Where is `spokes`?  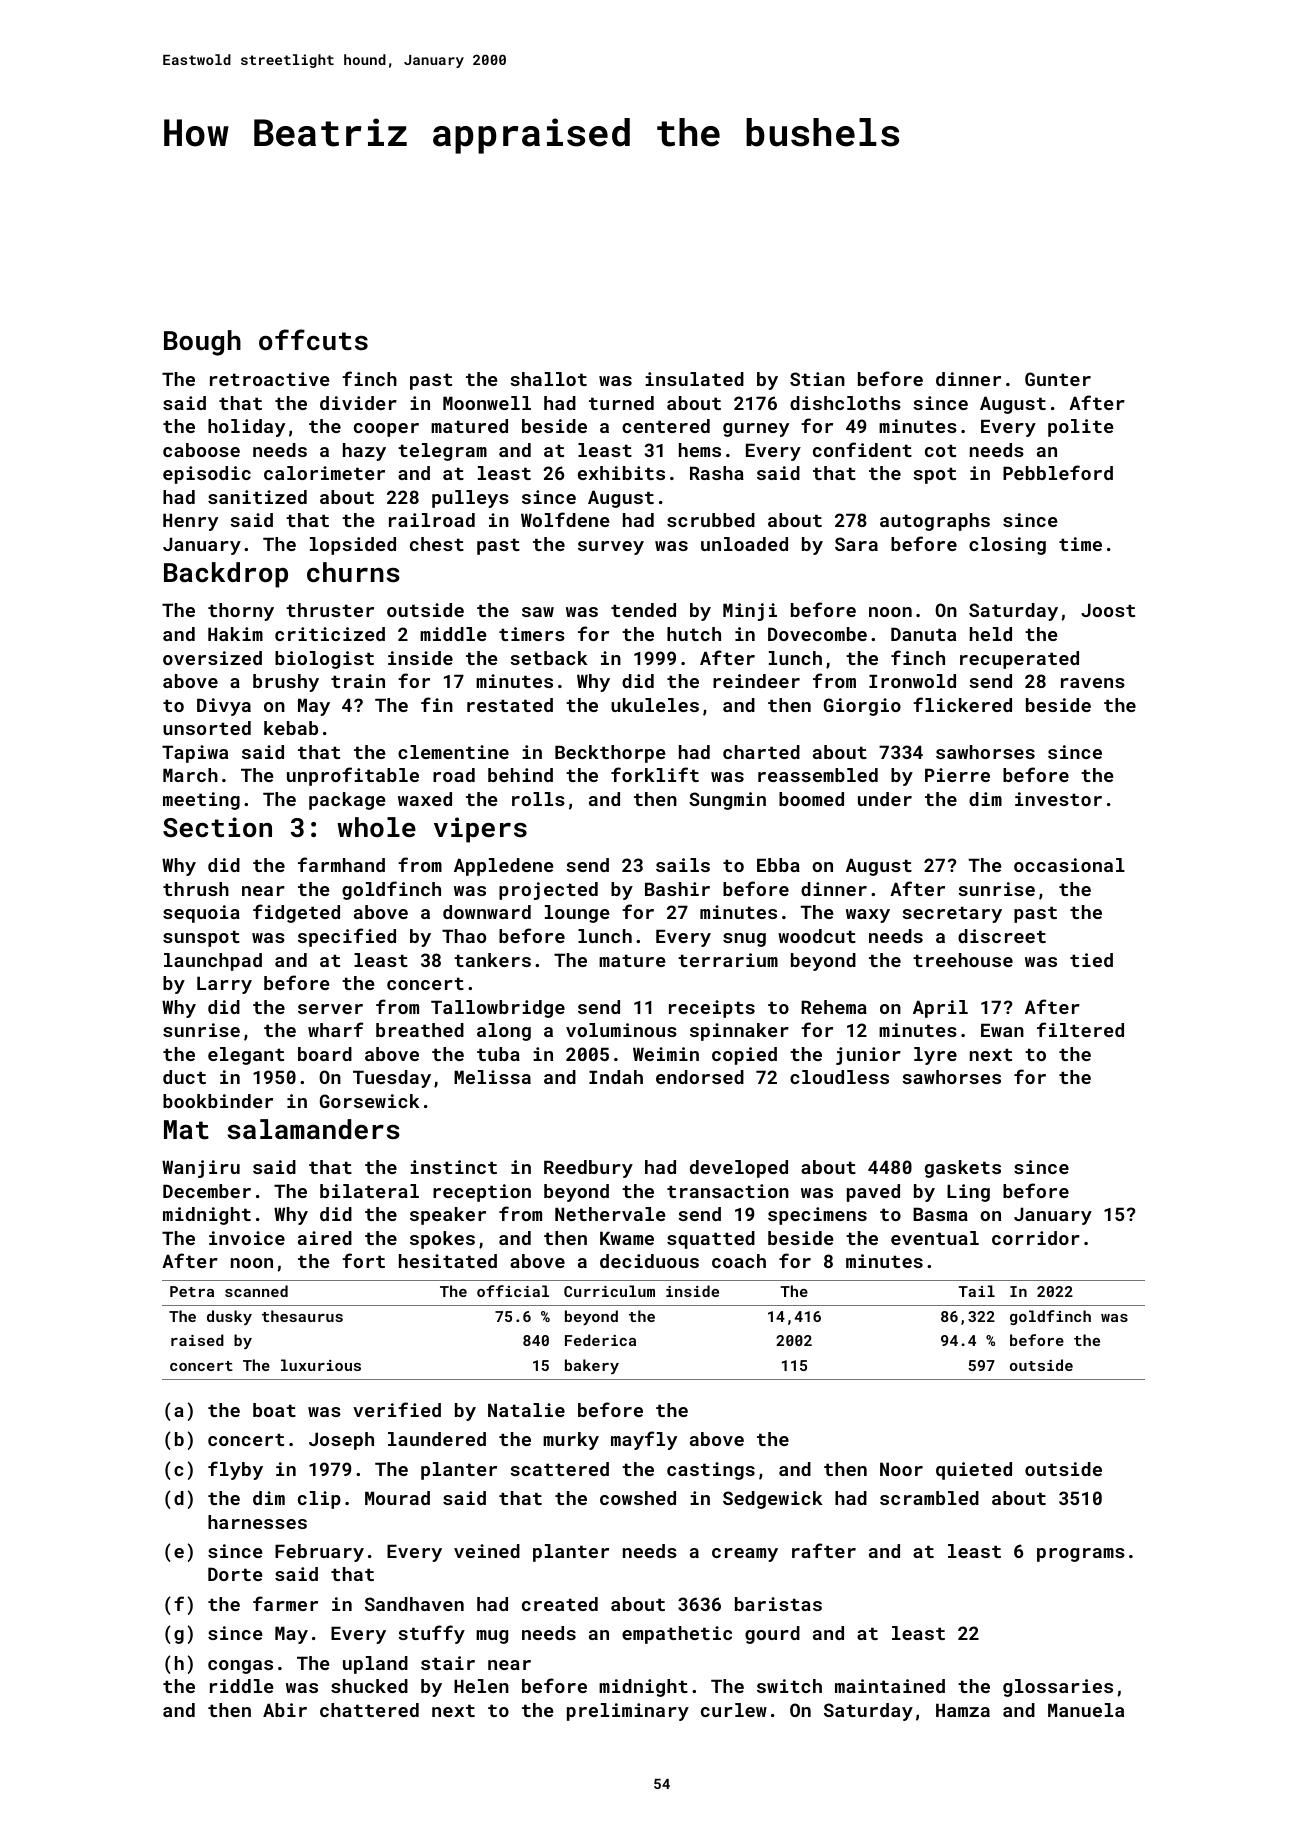
spokes is located at coordinates (442, 1240).
